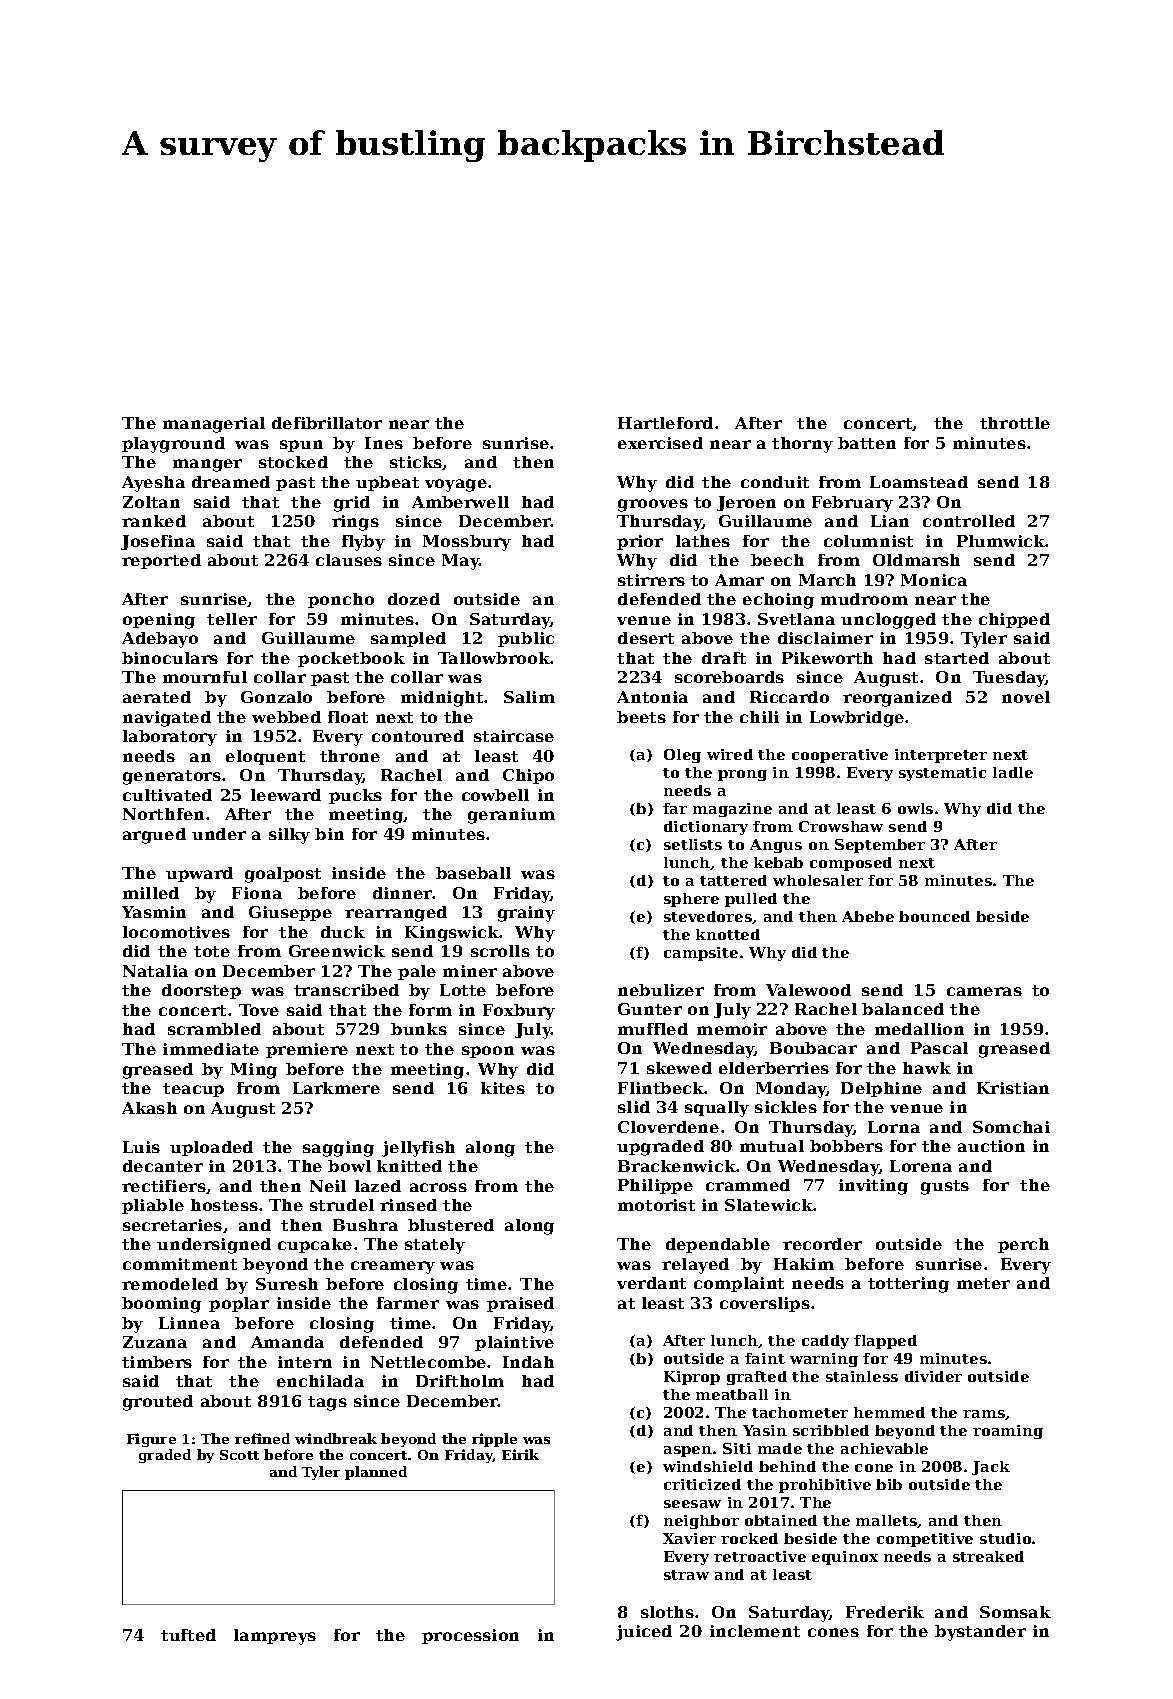 The width and height of the document is (1173, 1699). I want to click on reported, so click(161, 561).
